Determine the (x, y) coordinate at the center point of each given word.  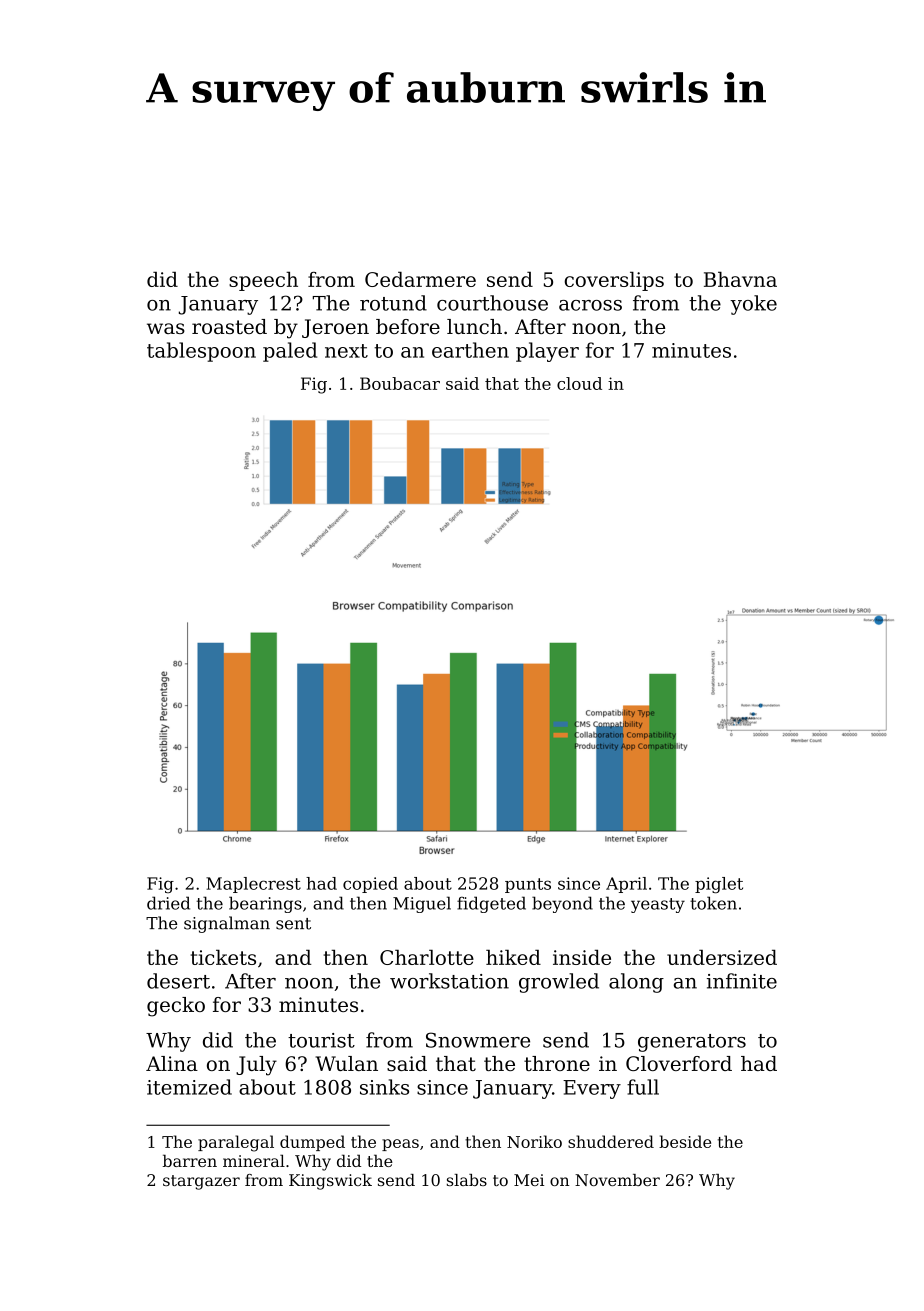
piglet (719, 885)
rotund (393, 303)
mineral (254, 1160)
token (713, 903)
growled (559, 983)
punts (528, 885)
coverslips (614, 281)
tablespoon (201, 352)
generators (692, 1043)
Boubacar (400, 383)
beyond (562, 904)
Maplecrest (253, 885)
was (166, 328)
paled (290, 352)
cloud (579, 383)
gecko (176, 1007)
